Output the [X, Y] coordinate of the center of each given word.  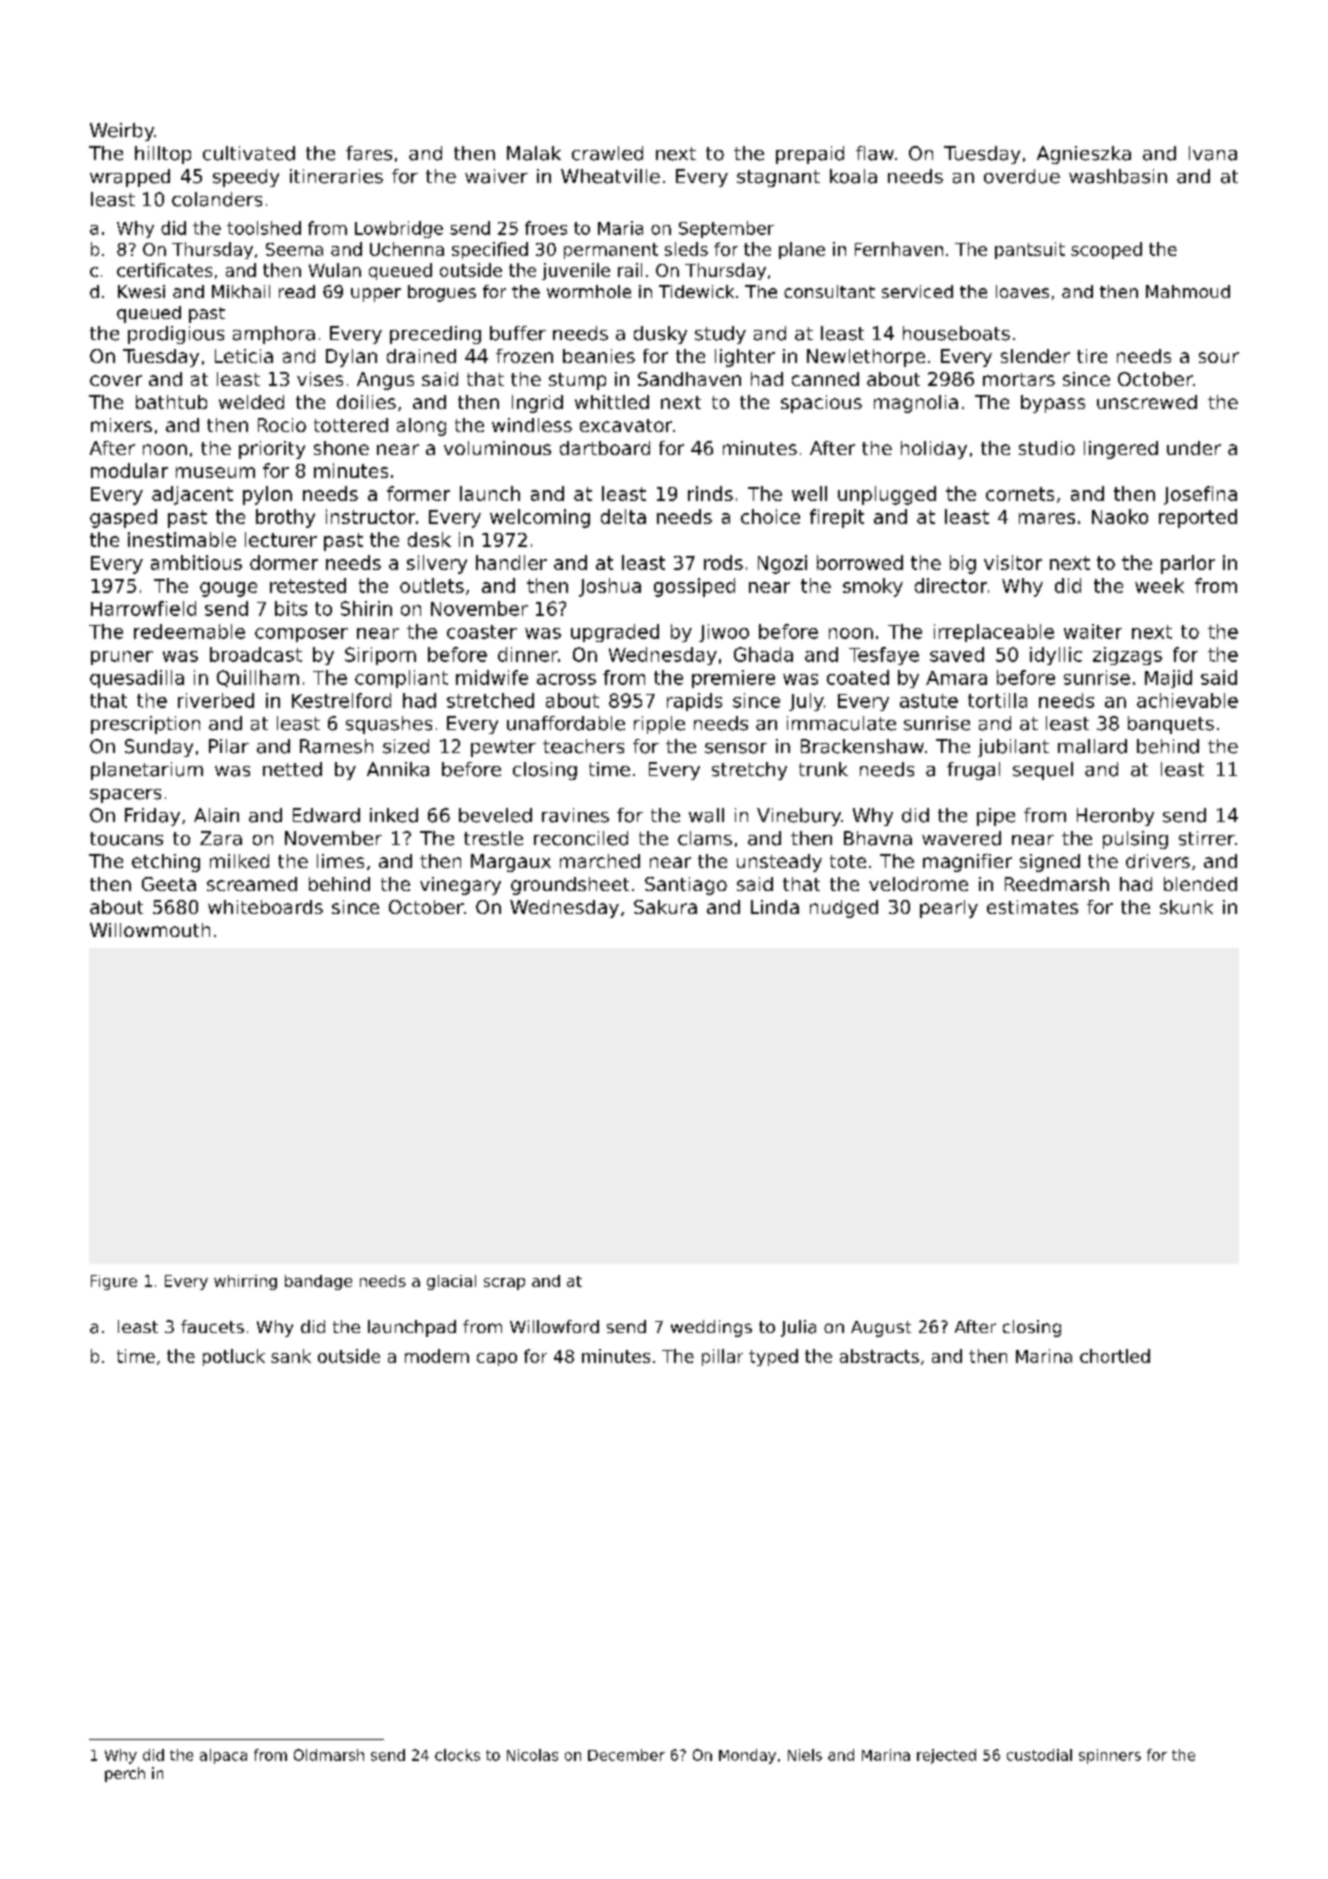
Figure [114, 1282]
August [881, 1329]
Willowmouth [150, 930]
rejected [946, 1756]
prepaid [810, 155]
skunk [1186, 907]
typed [773, 1357]
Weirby [122, 132]
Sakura [665, 907]
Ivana [1213, 153]
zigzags [1127, 656]
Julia [798, 1328]
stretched [490, 700]
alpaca [223, 1756]
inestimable [182, 539]
